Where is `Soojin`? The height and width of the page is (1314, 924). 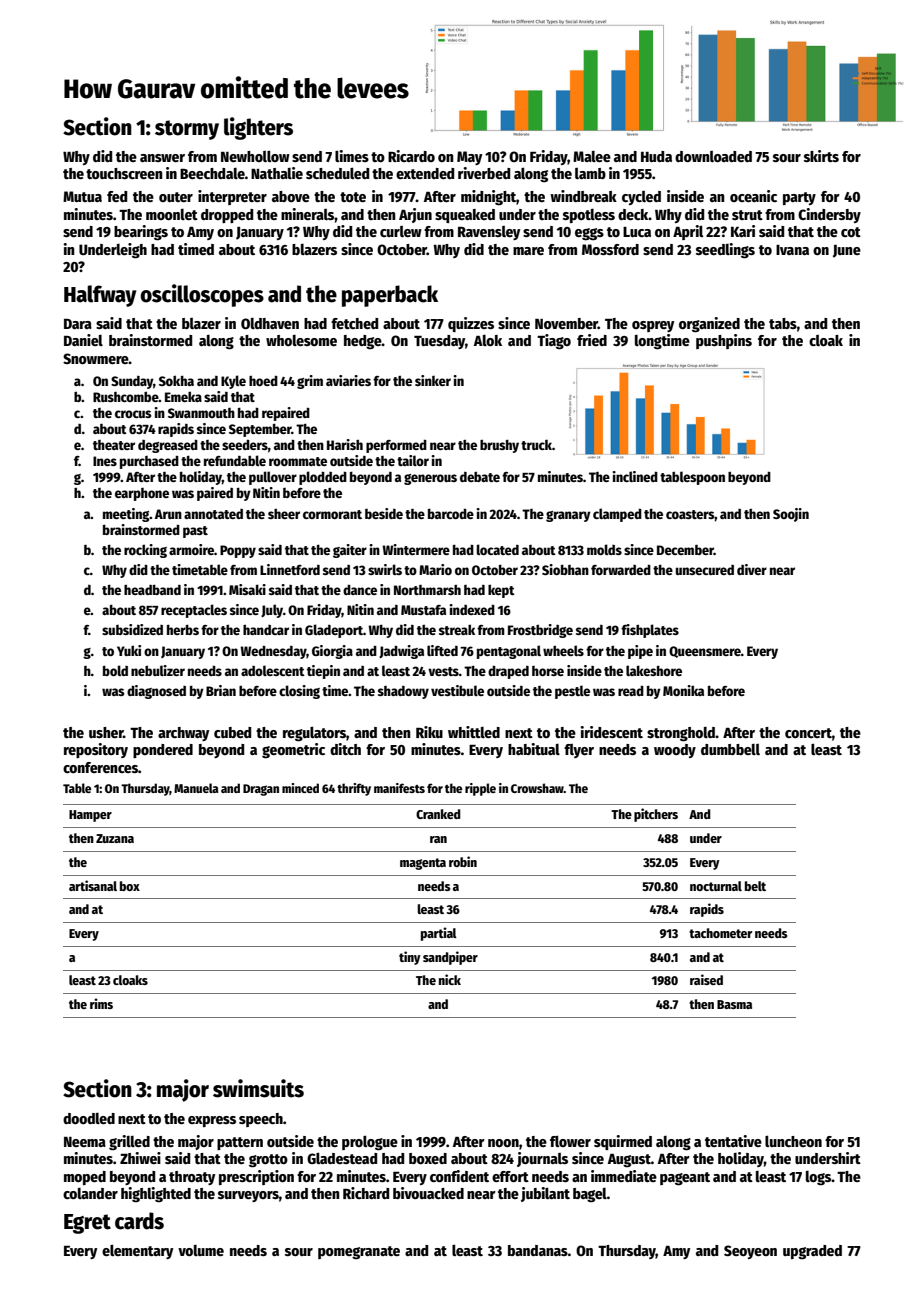 Soojin is located at coordinates (791, 515).
